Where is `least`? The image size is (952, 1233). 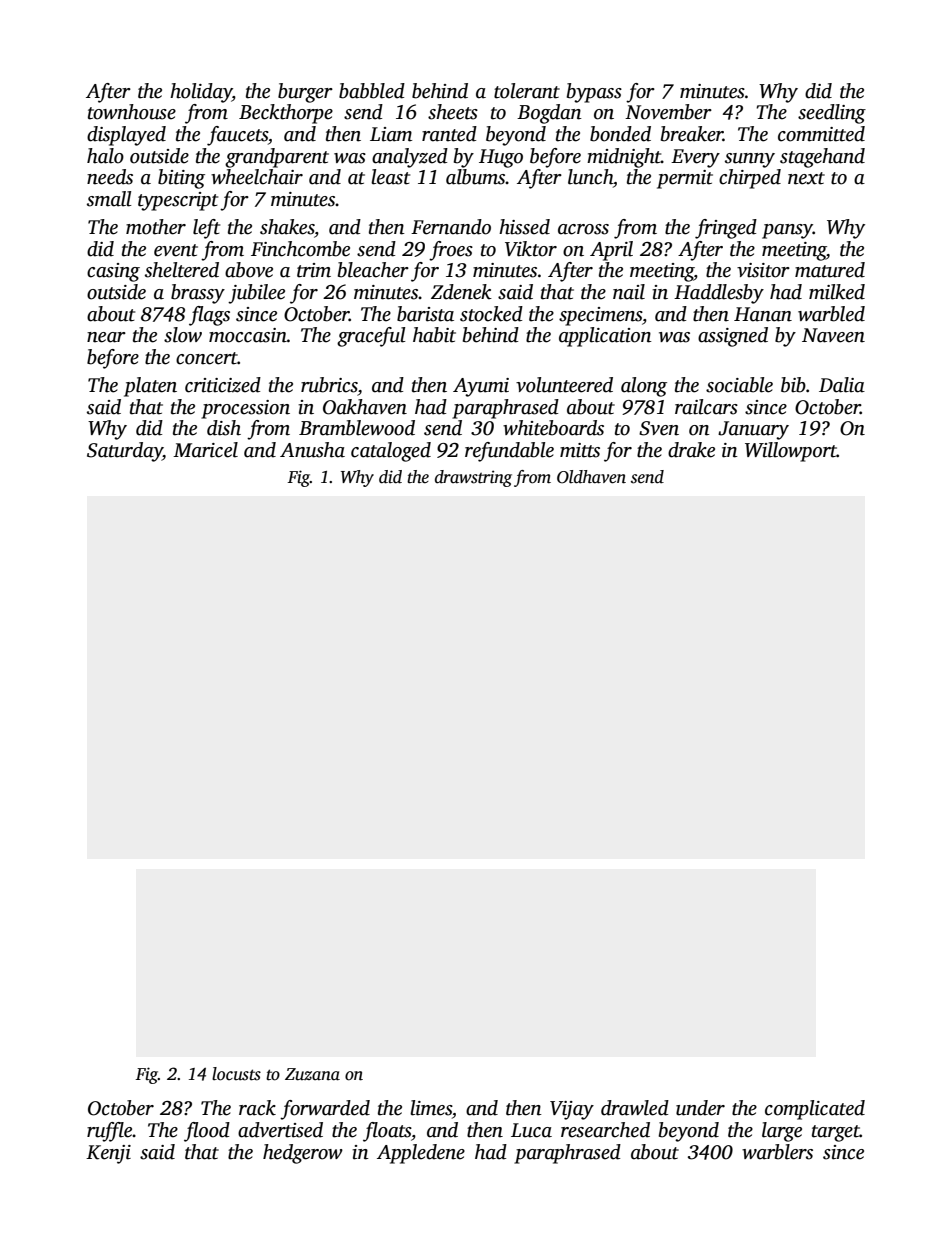
least is located at coordinates (390, 177).
